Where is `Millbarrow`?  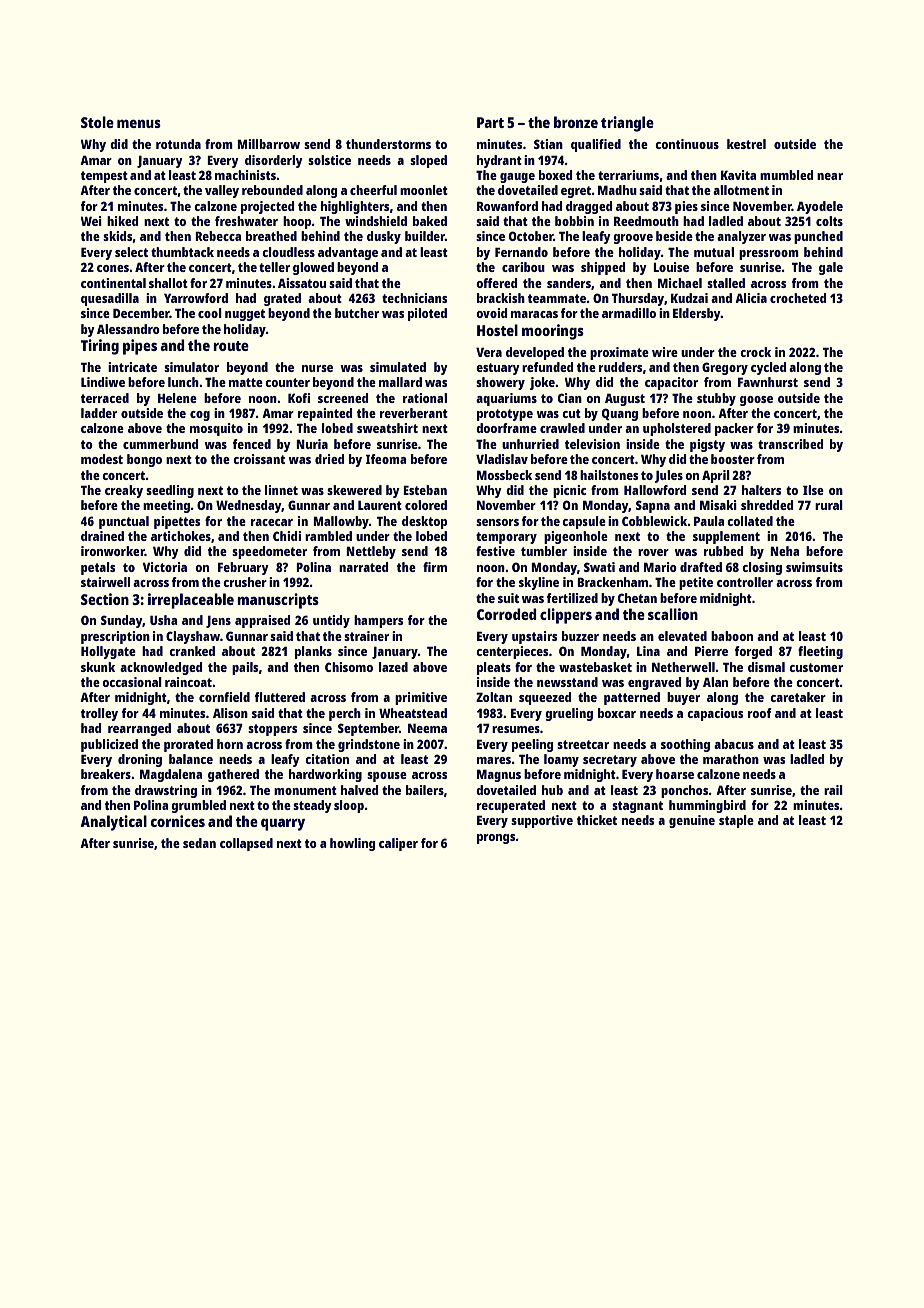 Millbarrow is located at coordinates (268, 144).
